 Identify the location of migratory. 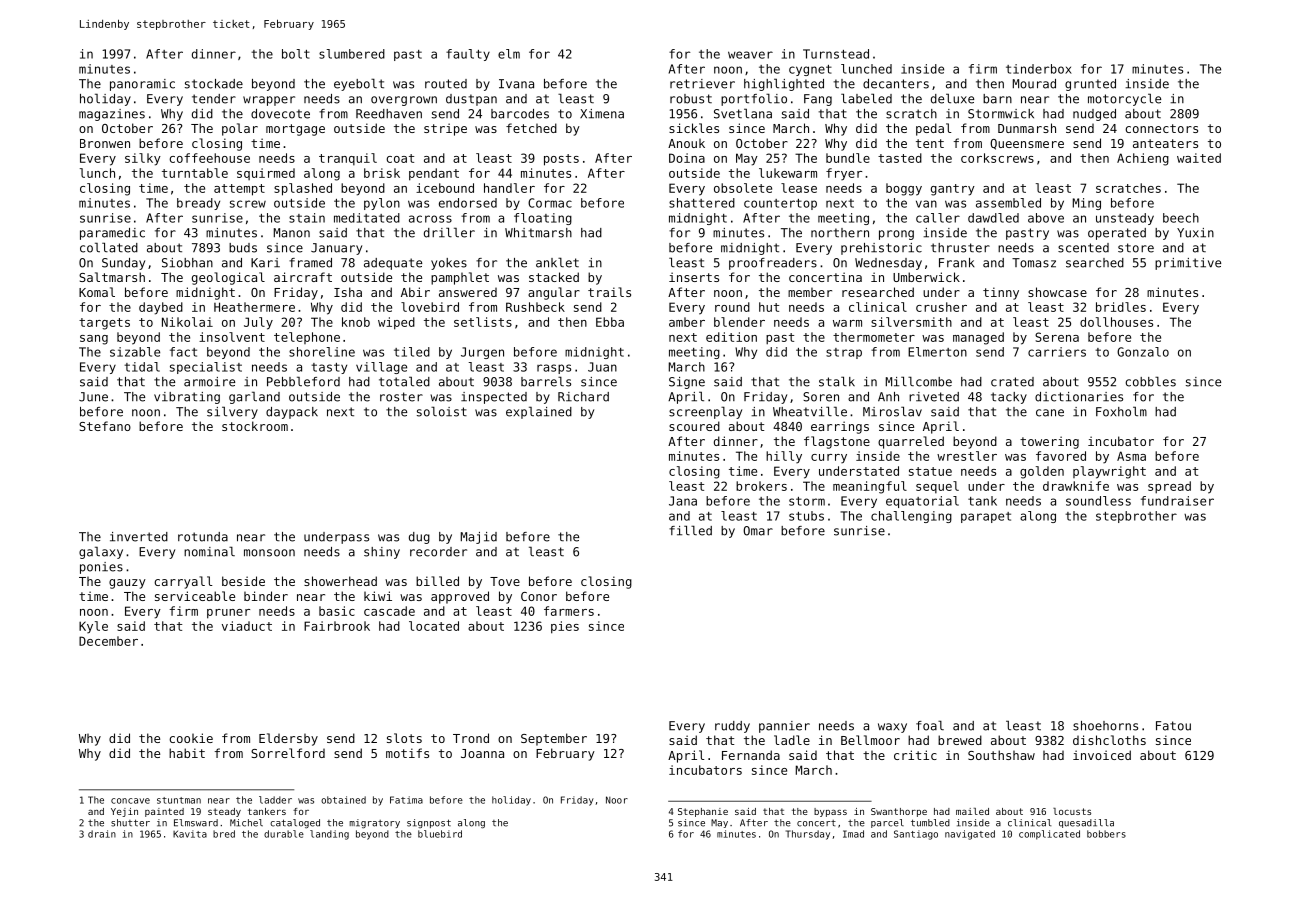
(374, 823).
